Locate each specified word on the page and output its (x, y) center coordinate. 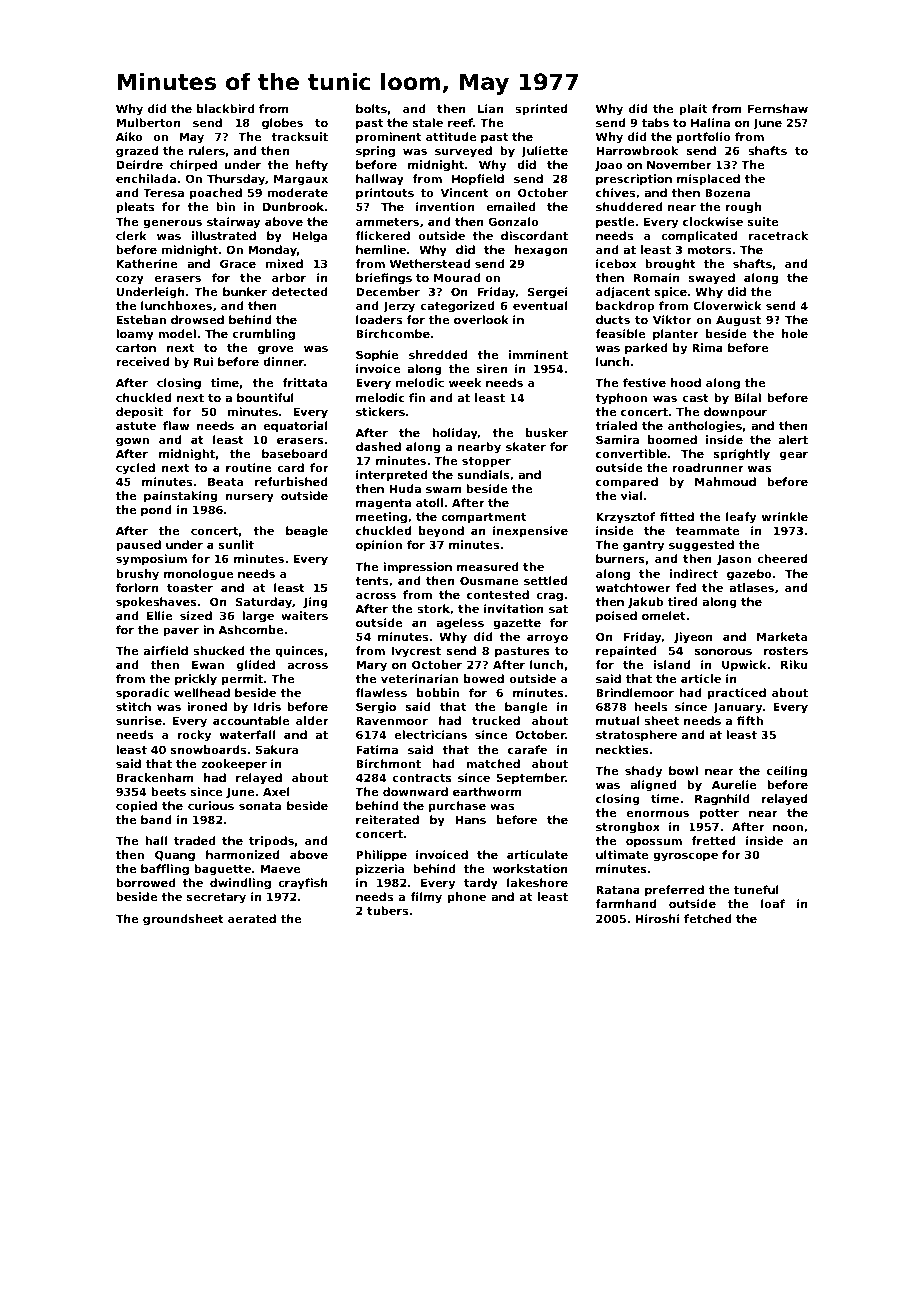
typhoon (621, 399)
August (738, 321)
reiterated (387, 819)
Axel (276, 791)
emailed (511, 206)
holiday (455, 434)
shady (643, 772)
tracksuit (299, 136)
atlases (751, 587)
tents (371, 581)
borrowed (146, 882)
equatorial (295, 427)
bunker (245, 291)
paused (138, 546)
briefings (384, 279)
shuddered (629, 206)
